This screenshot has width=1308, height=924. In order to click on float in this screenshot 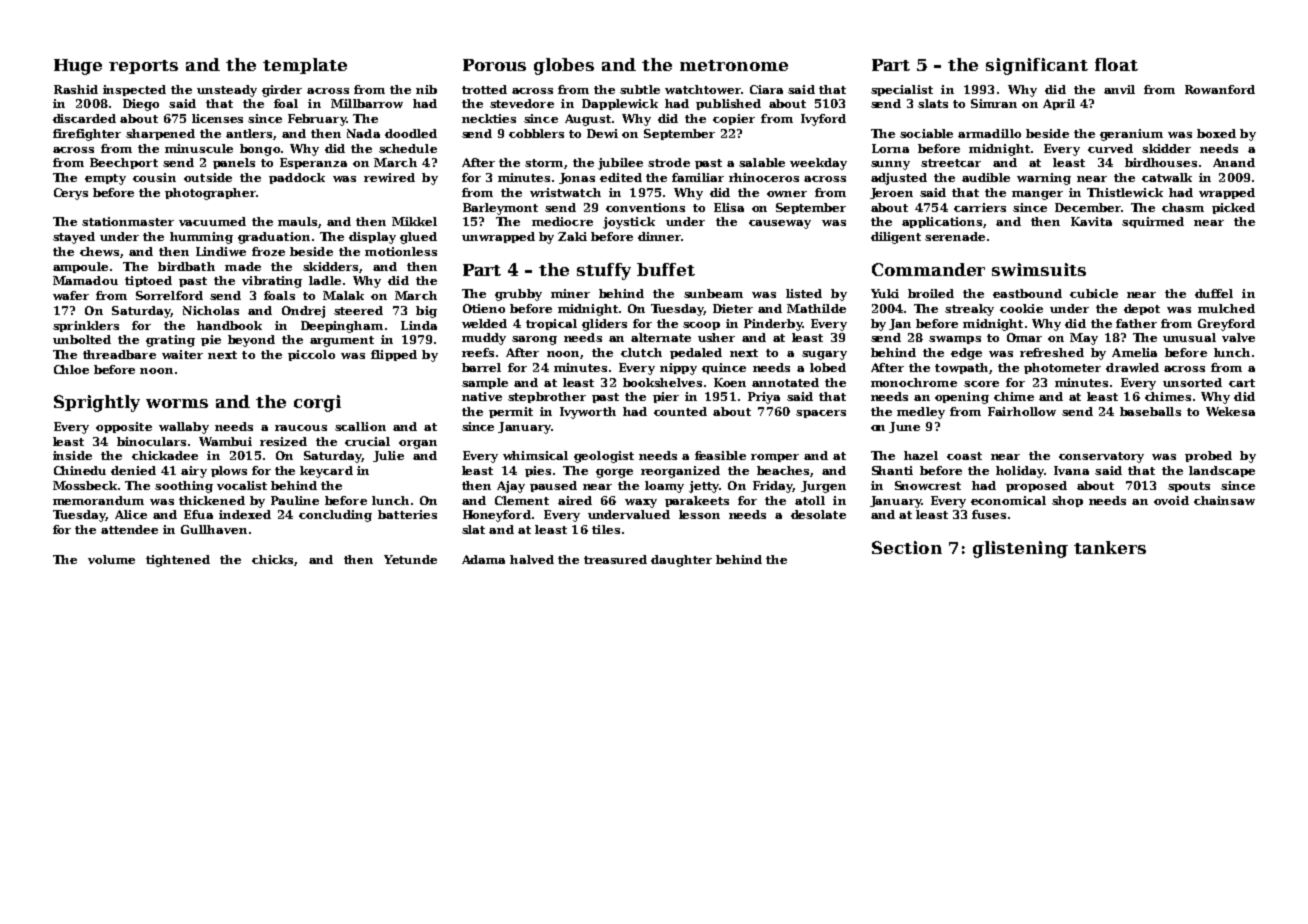, I will do `click(1116, 64)`.
